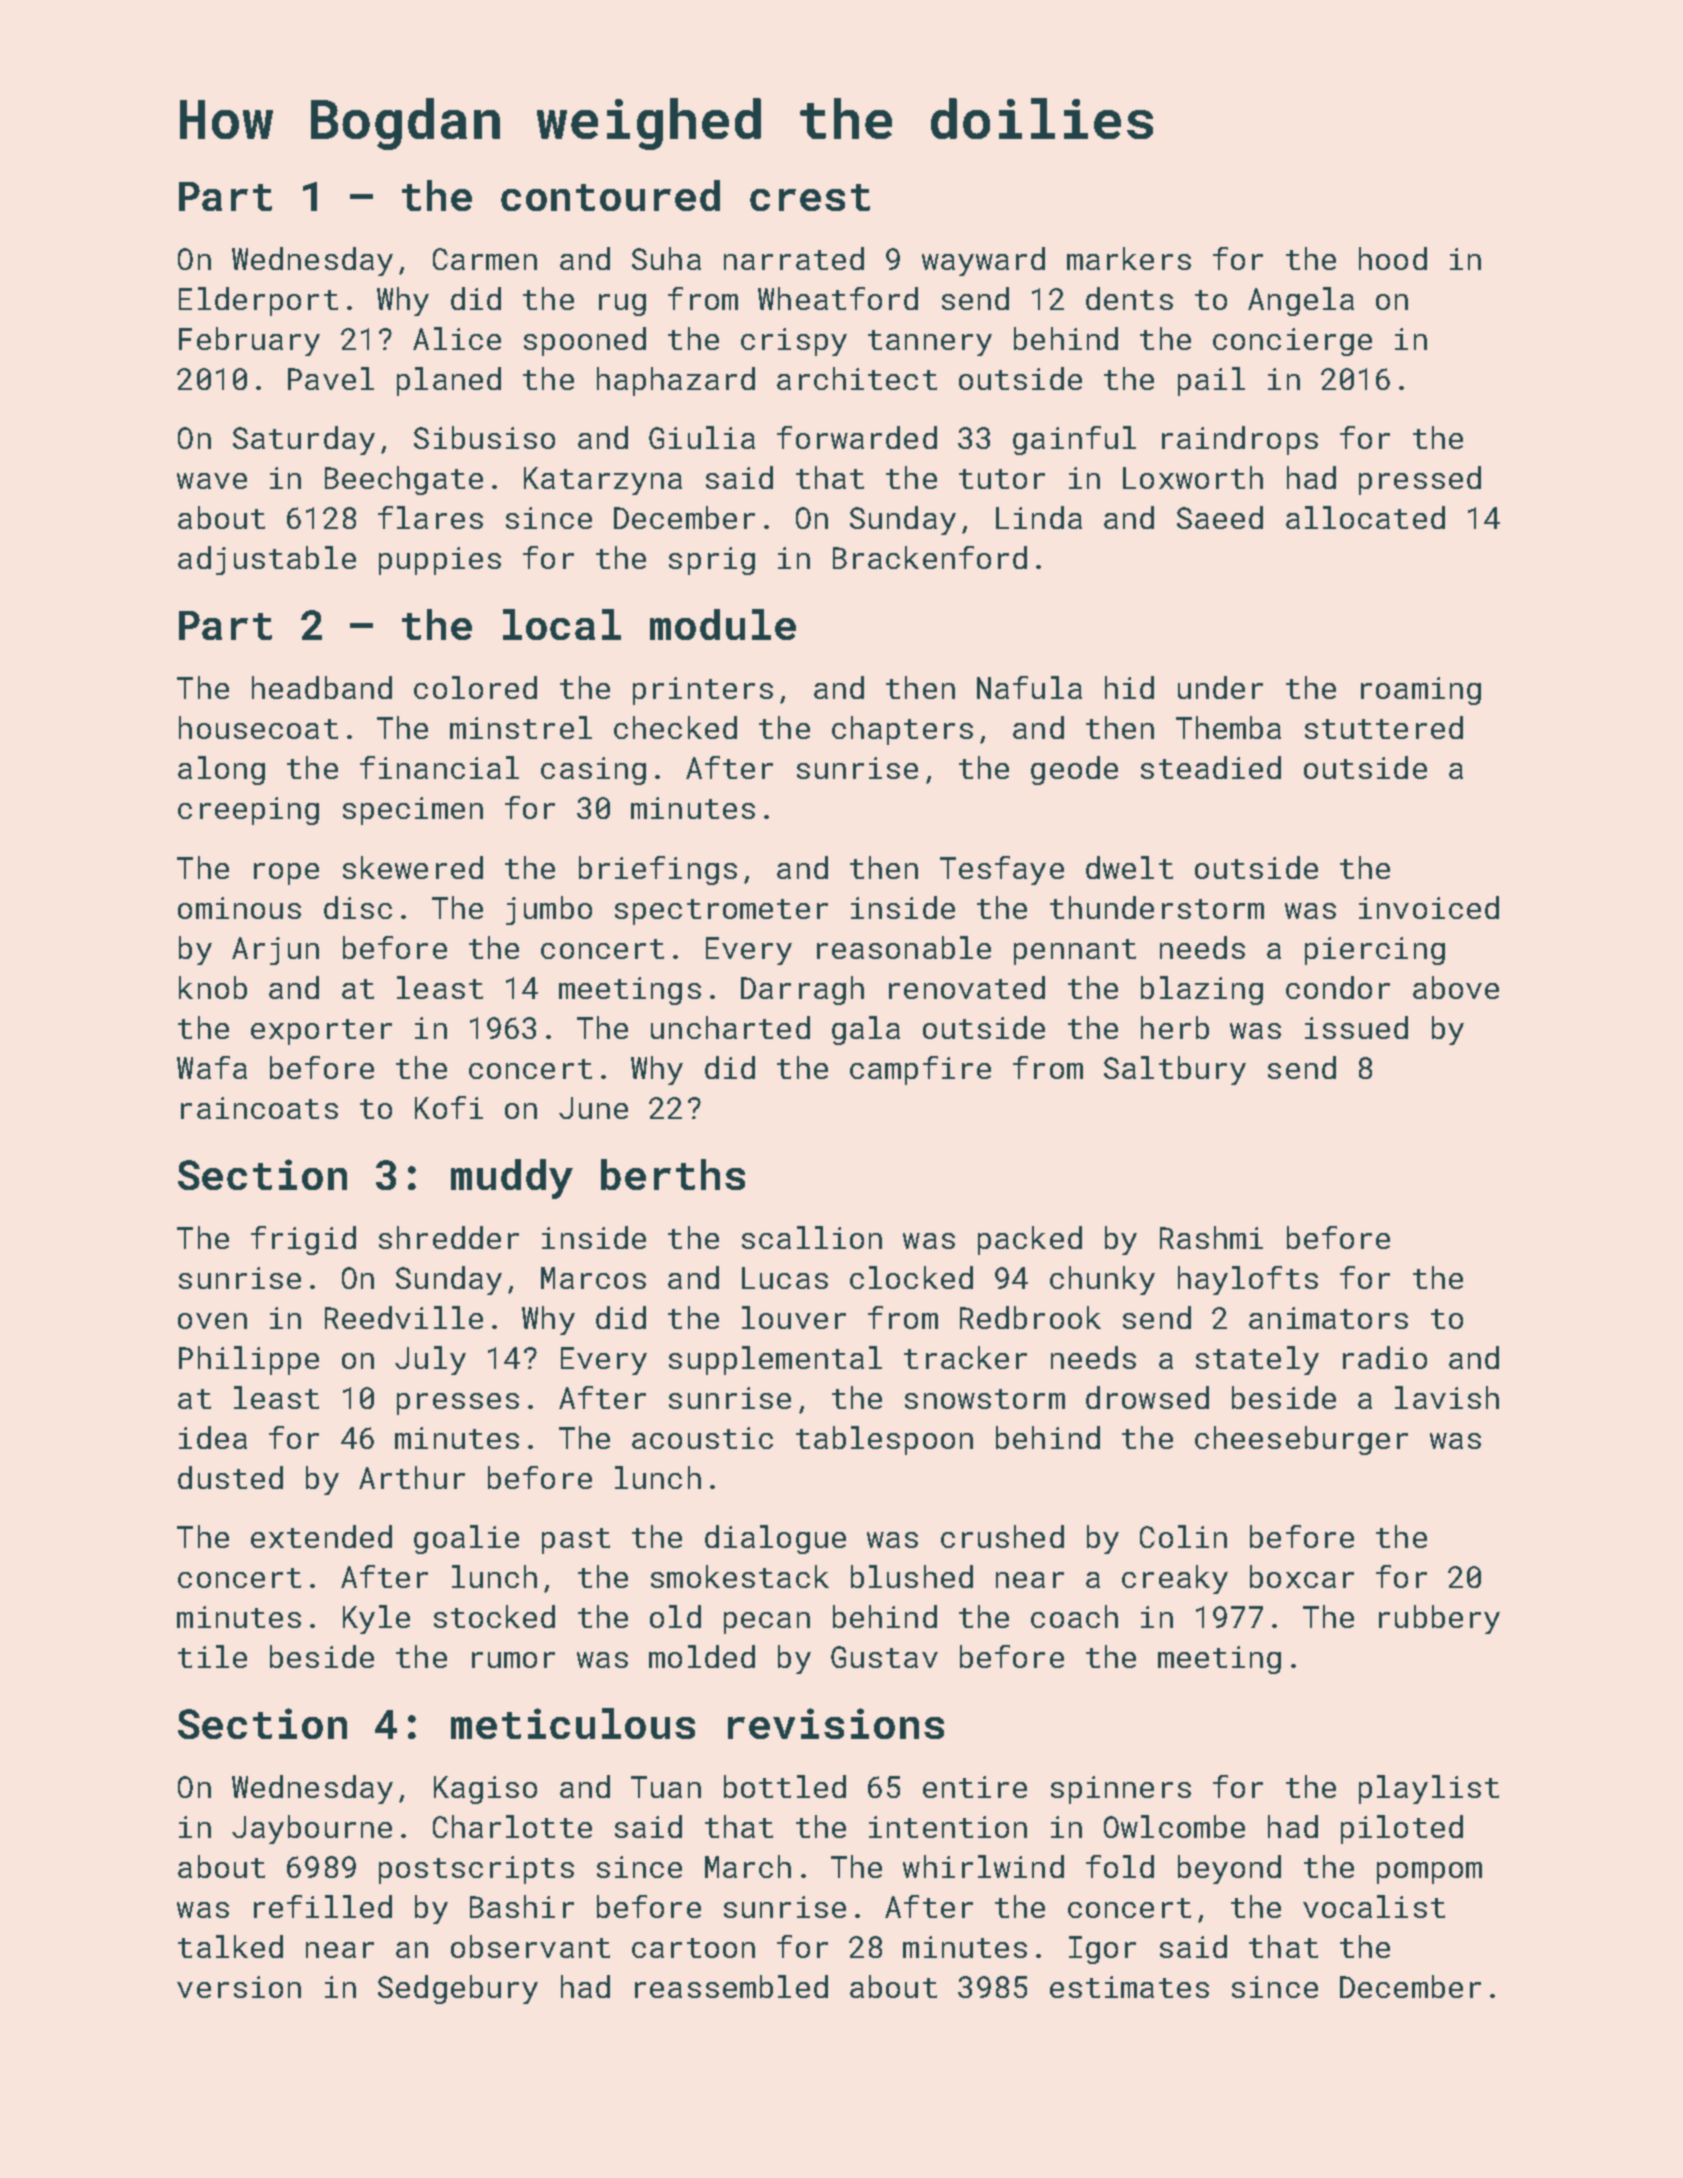 This document has height=2178, width=1683. Describe the element at coordinates (213, 1437) in the document. I see `idea` at that location.
